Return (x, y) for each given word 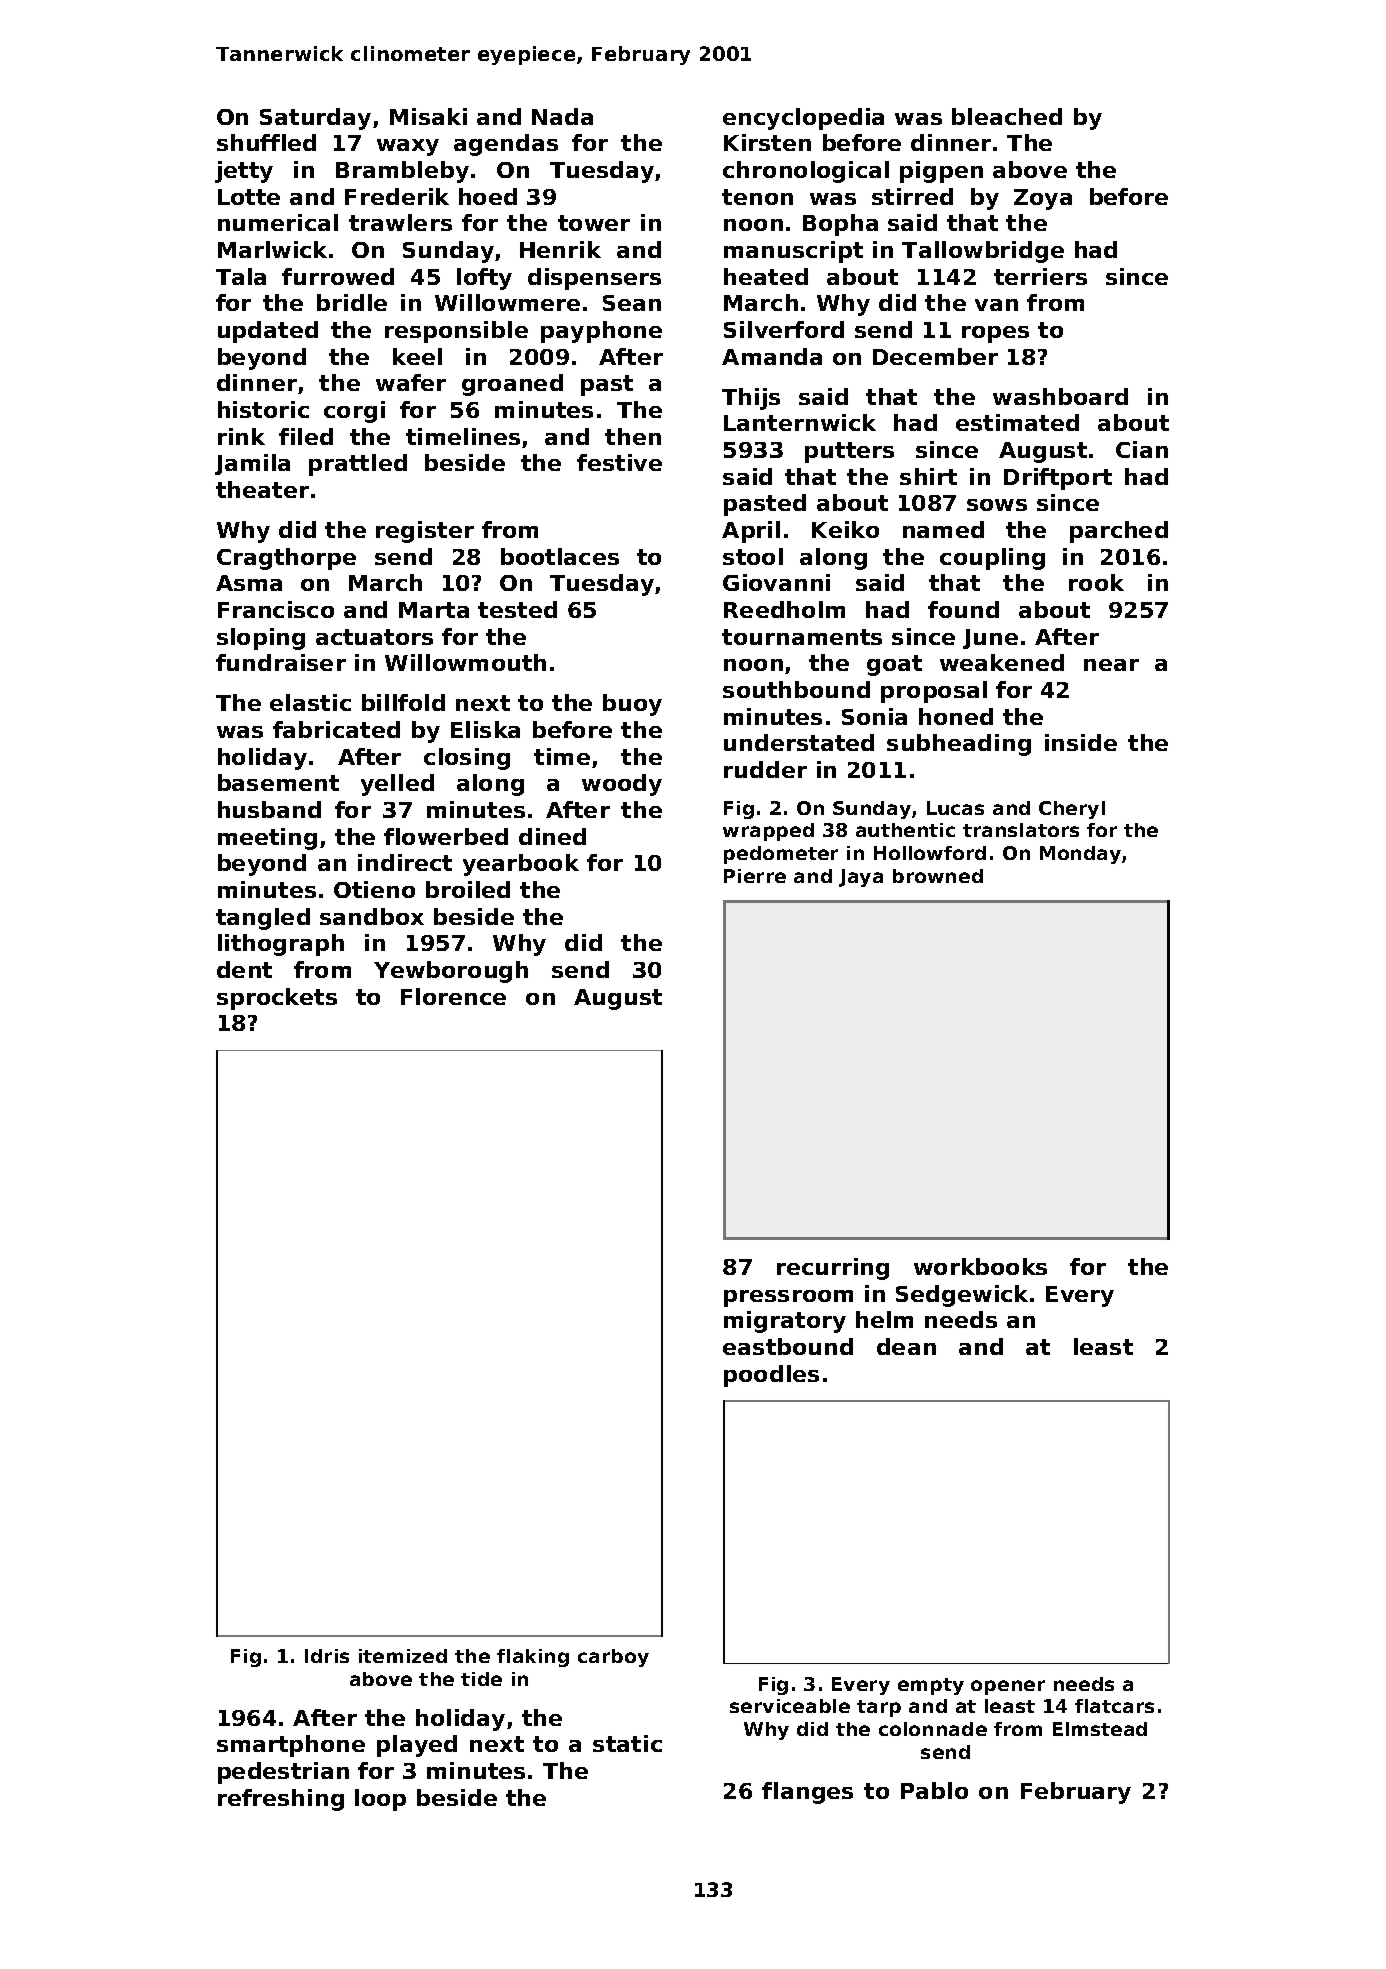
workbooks (980, 1266)
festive (619, 462)
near (1111, 665)
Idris (327, 1656)
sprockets (277, 999)
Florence (453, 996)
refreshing (281, 1800)
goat (894, 665)
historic (263, 409)
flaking (533, 1658)
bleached (1007, 116)
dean (906, 1346)
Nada (562, 116)
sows (997, 505)
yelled (397, 785)
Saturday (315, 119)
